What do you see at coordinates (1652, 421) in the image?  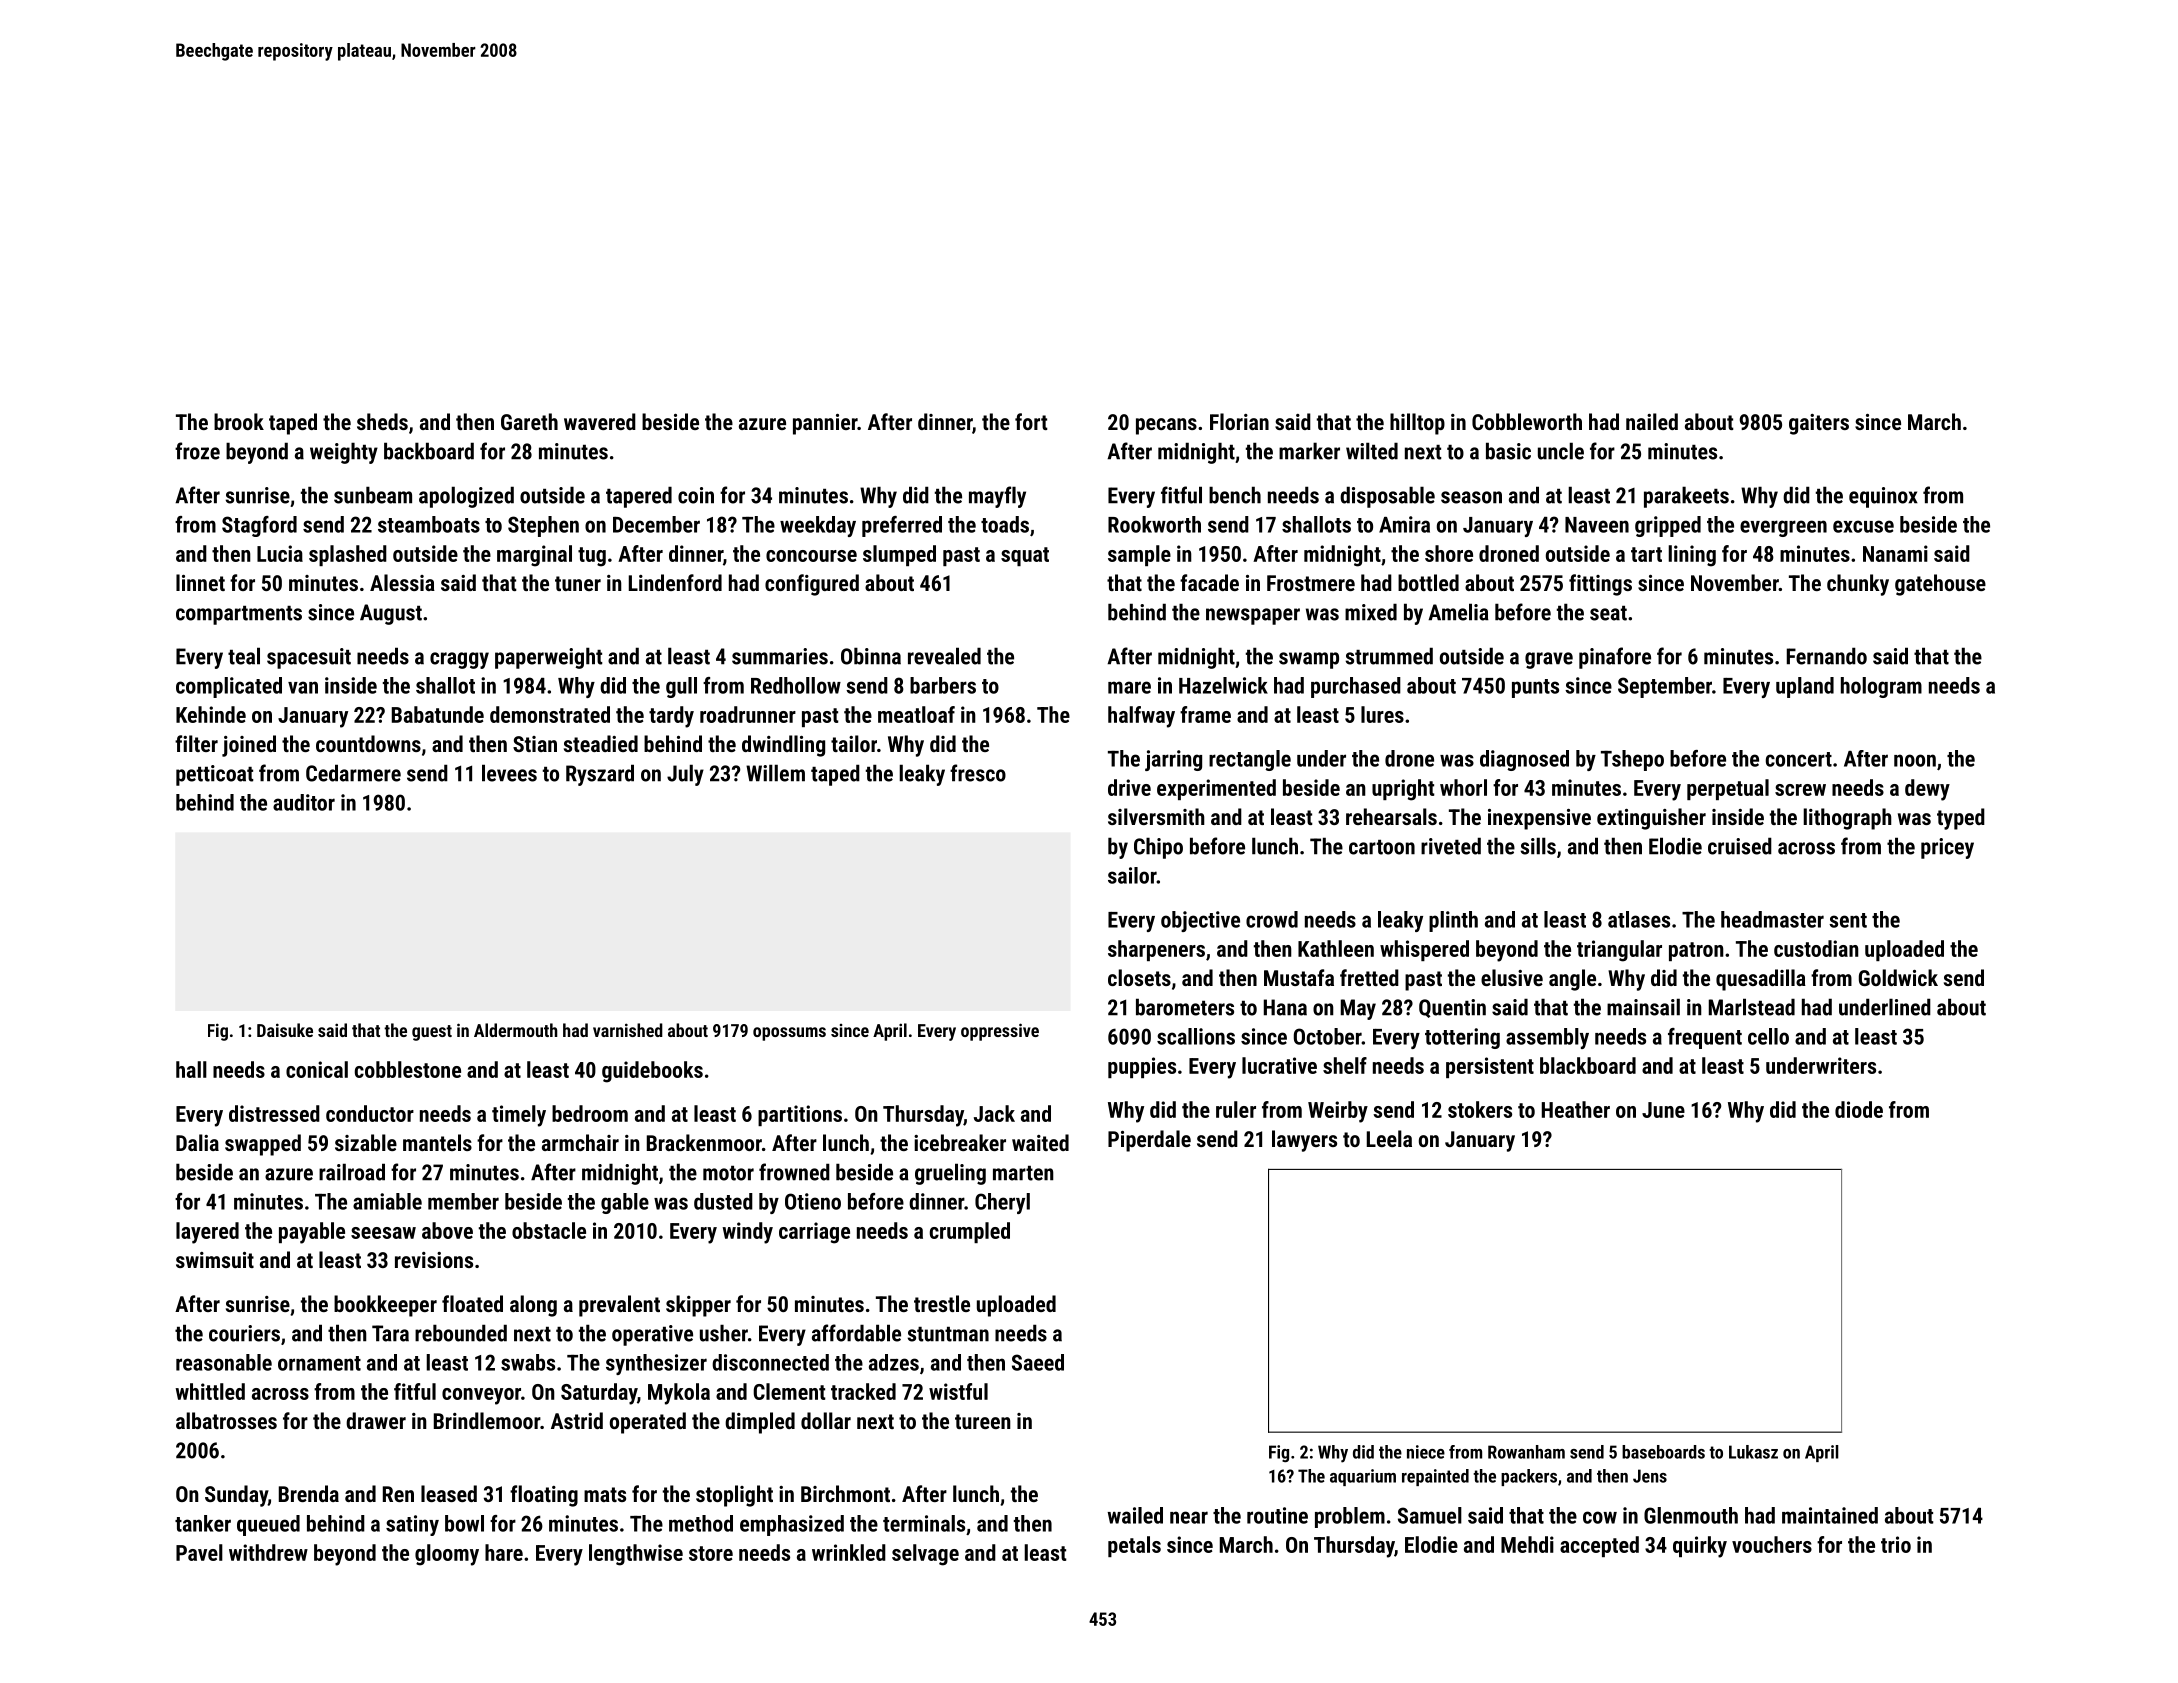 I see `nailed` at bounding box center [1652, 421].
